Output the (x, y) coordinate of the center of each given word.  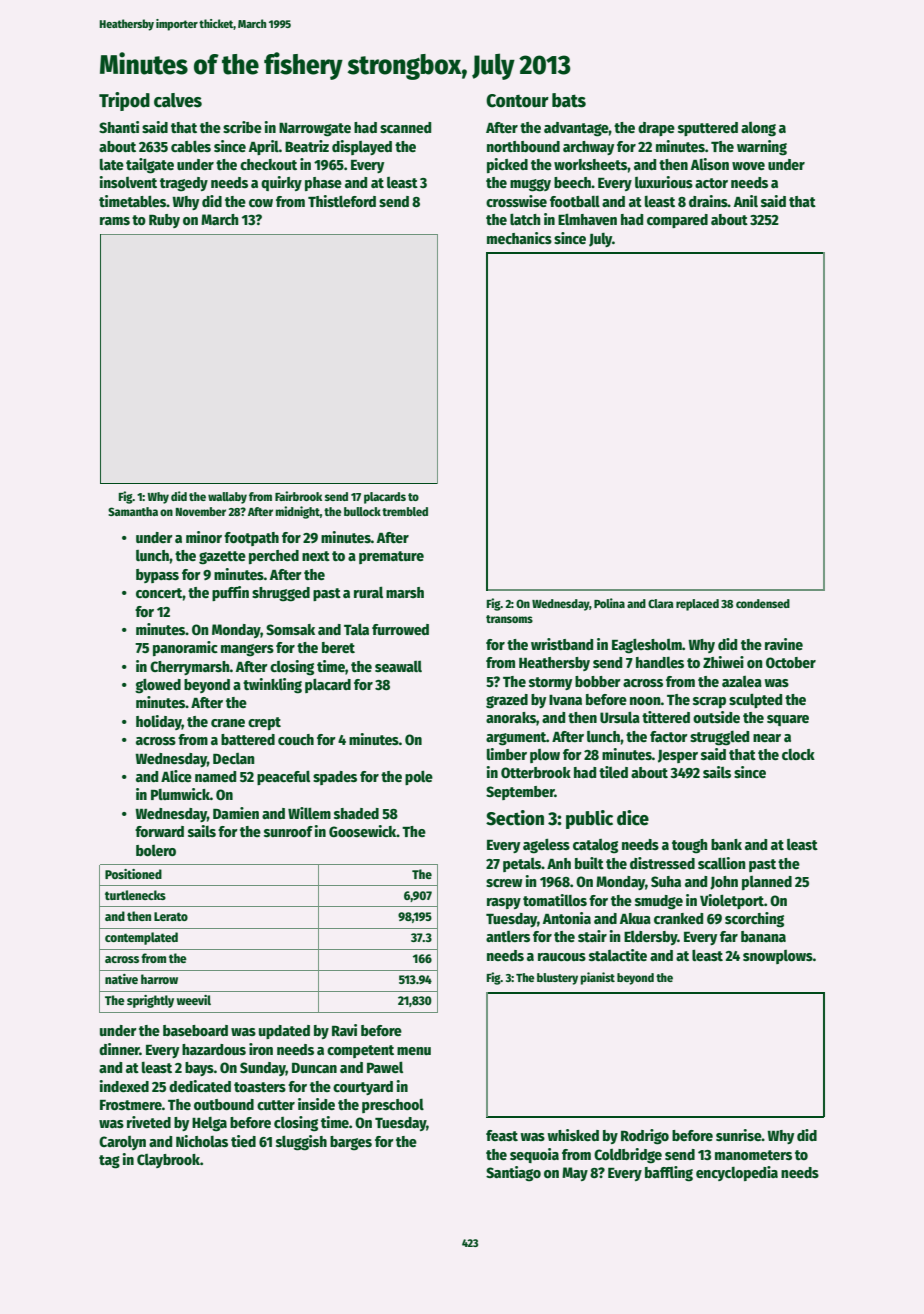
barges (351, 1143)
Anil (746, 201)
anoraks (511, 717)
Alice (176, 776)
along (758, 129)
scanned (405, 127)
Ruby (164, 221)
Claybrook (168, 1161)
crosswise (516, 201)
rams (115, 221)
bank (726, 844)
